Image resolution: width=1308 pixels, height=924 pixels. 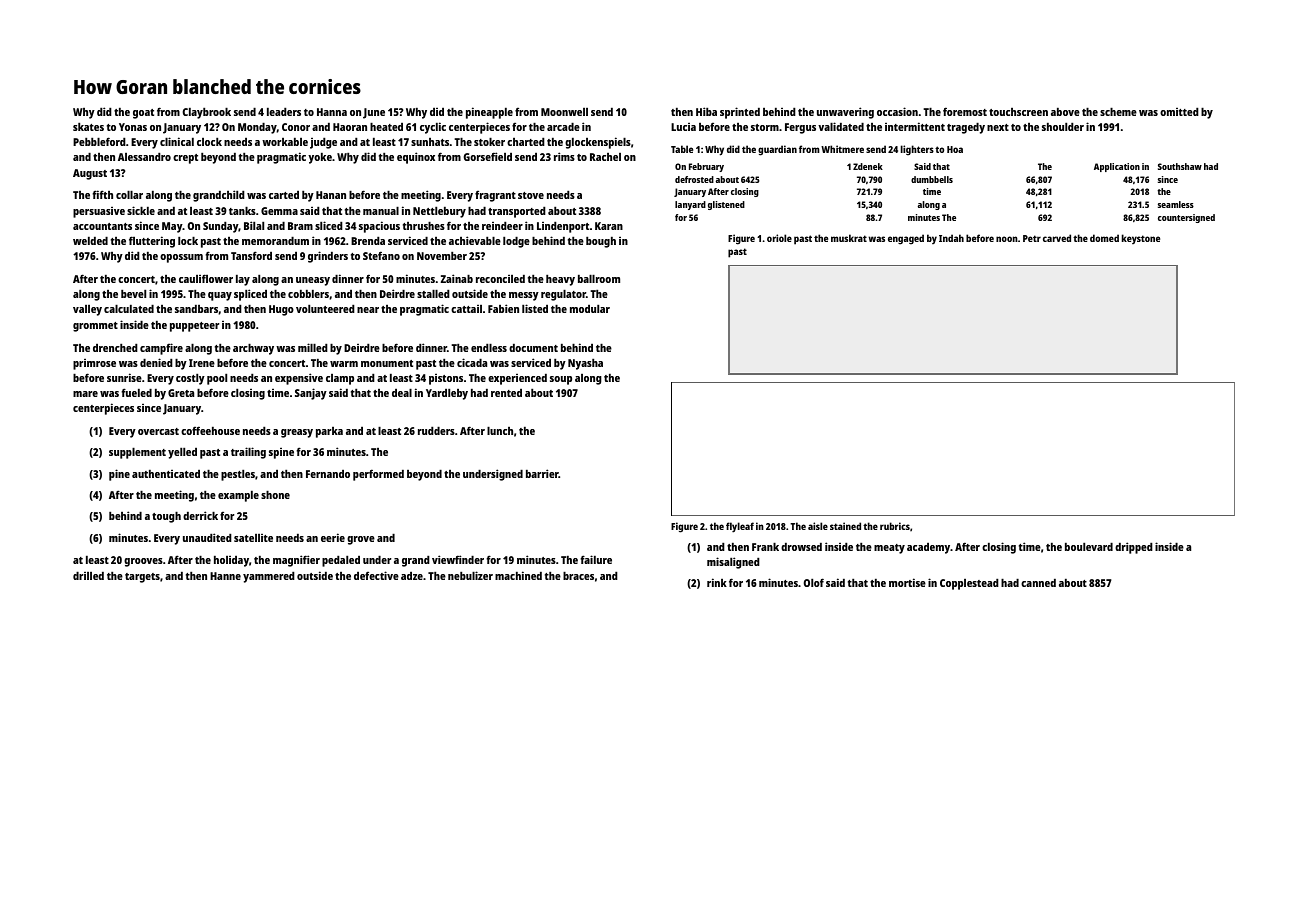 I want to click on fragrant, so click(x=495, y=196).
